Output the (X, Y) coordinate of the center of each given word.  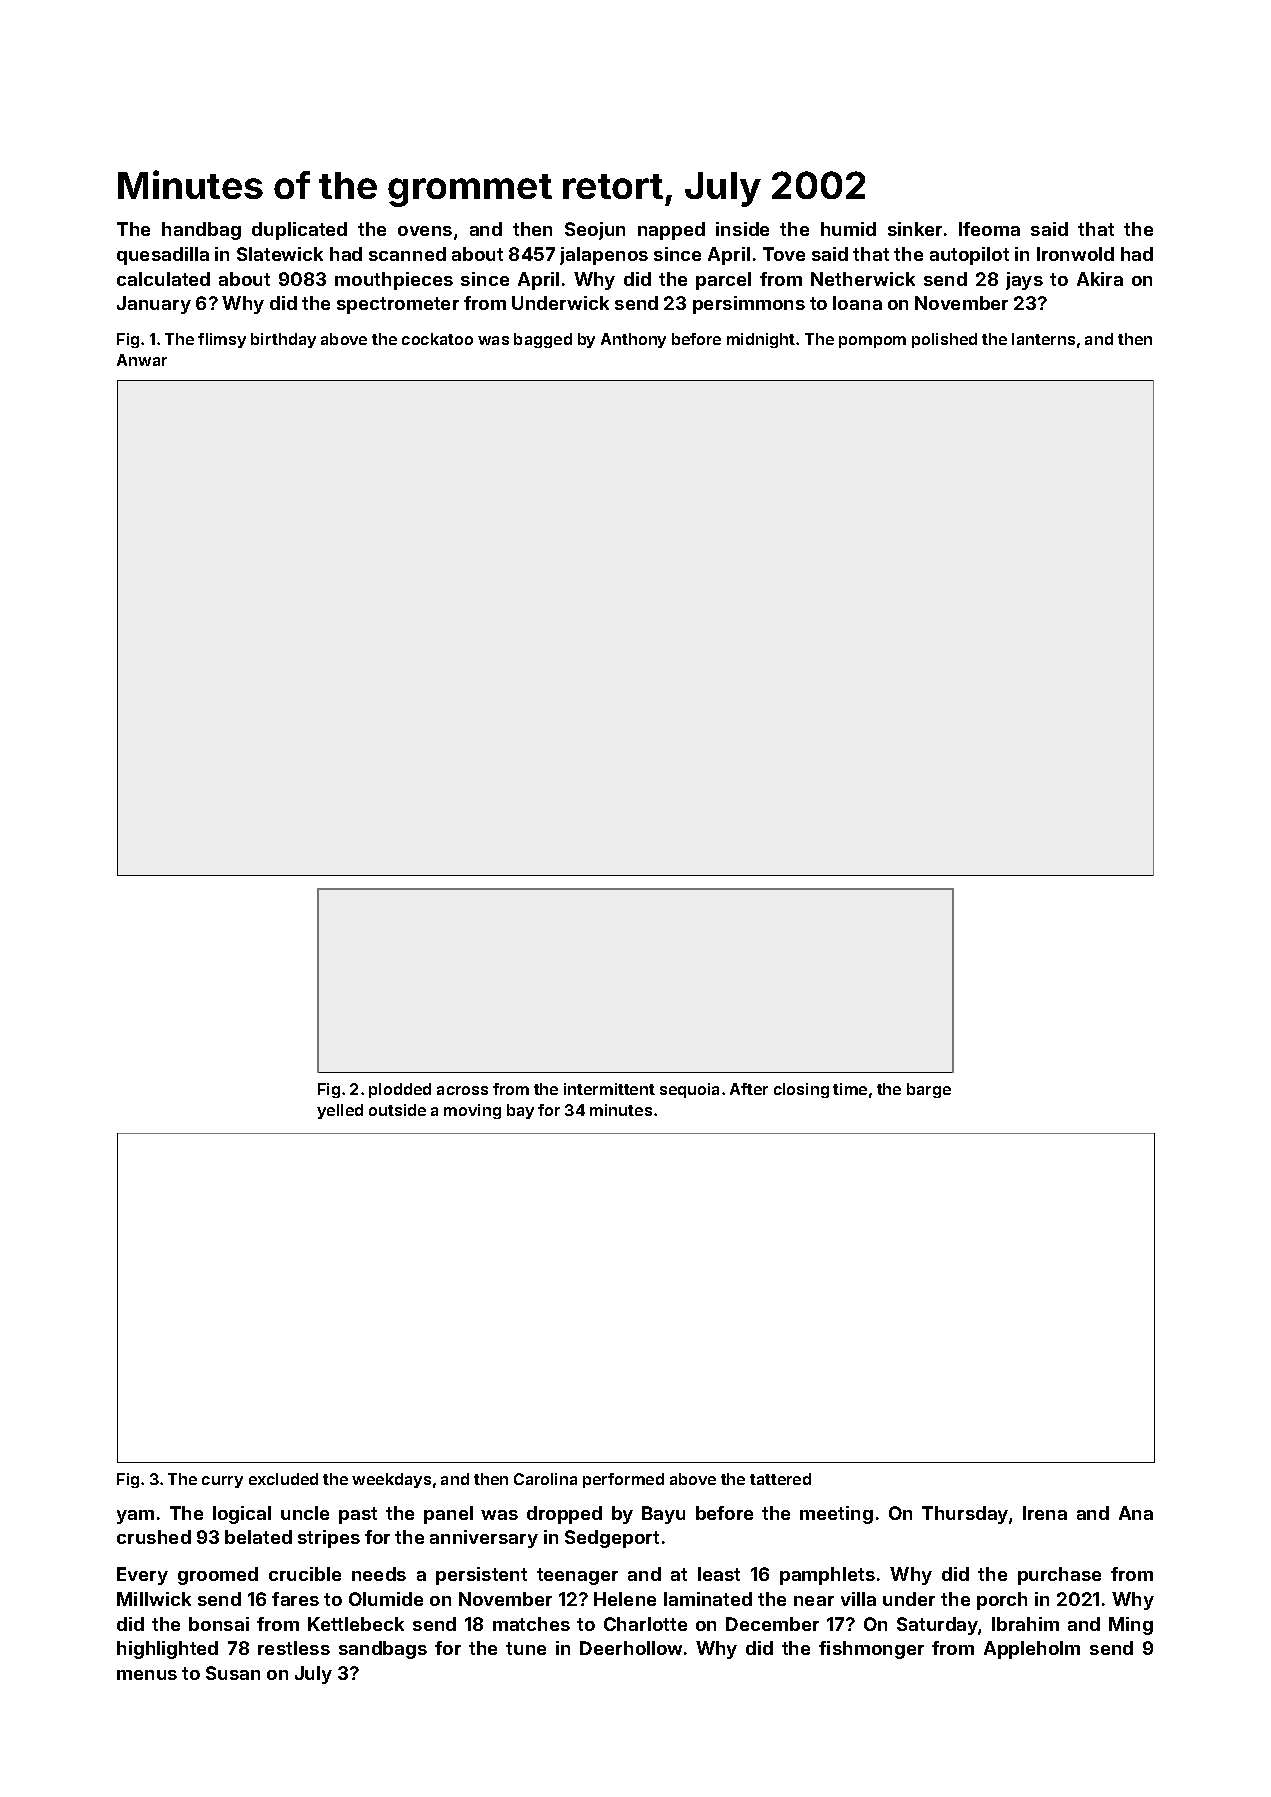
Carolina (545, 1479)
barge (929, 1090)
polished (944, 340)
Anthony (633, 340)
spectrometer (398, 305)
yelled (340, 1111)
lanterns (1043, 339)
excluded (283, 1479)
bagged (543, 340)
